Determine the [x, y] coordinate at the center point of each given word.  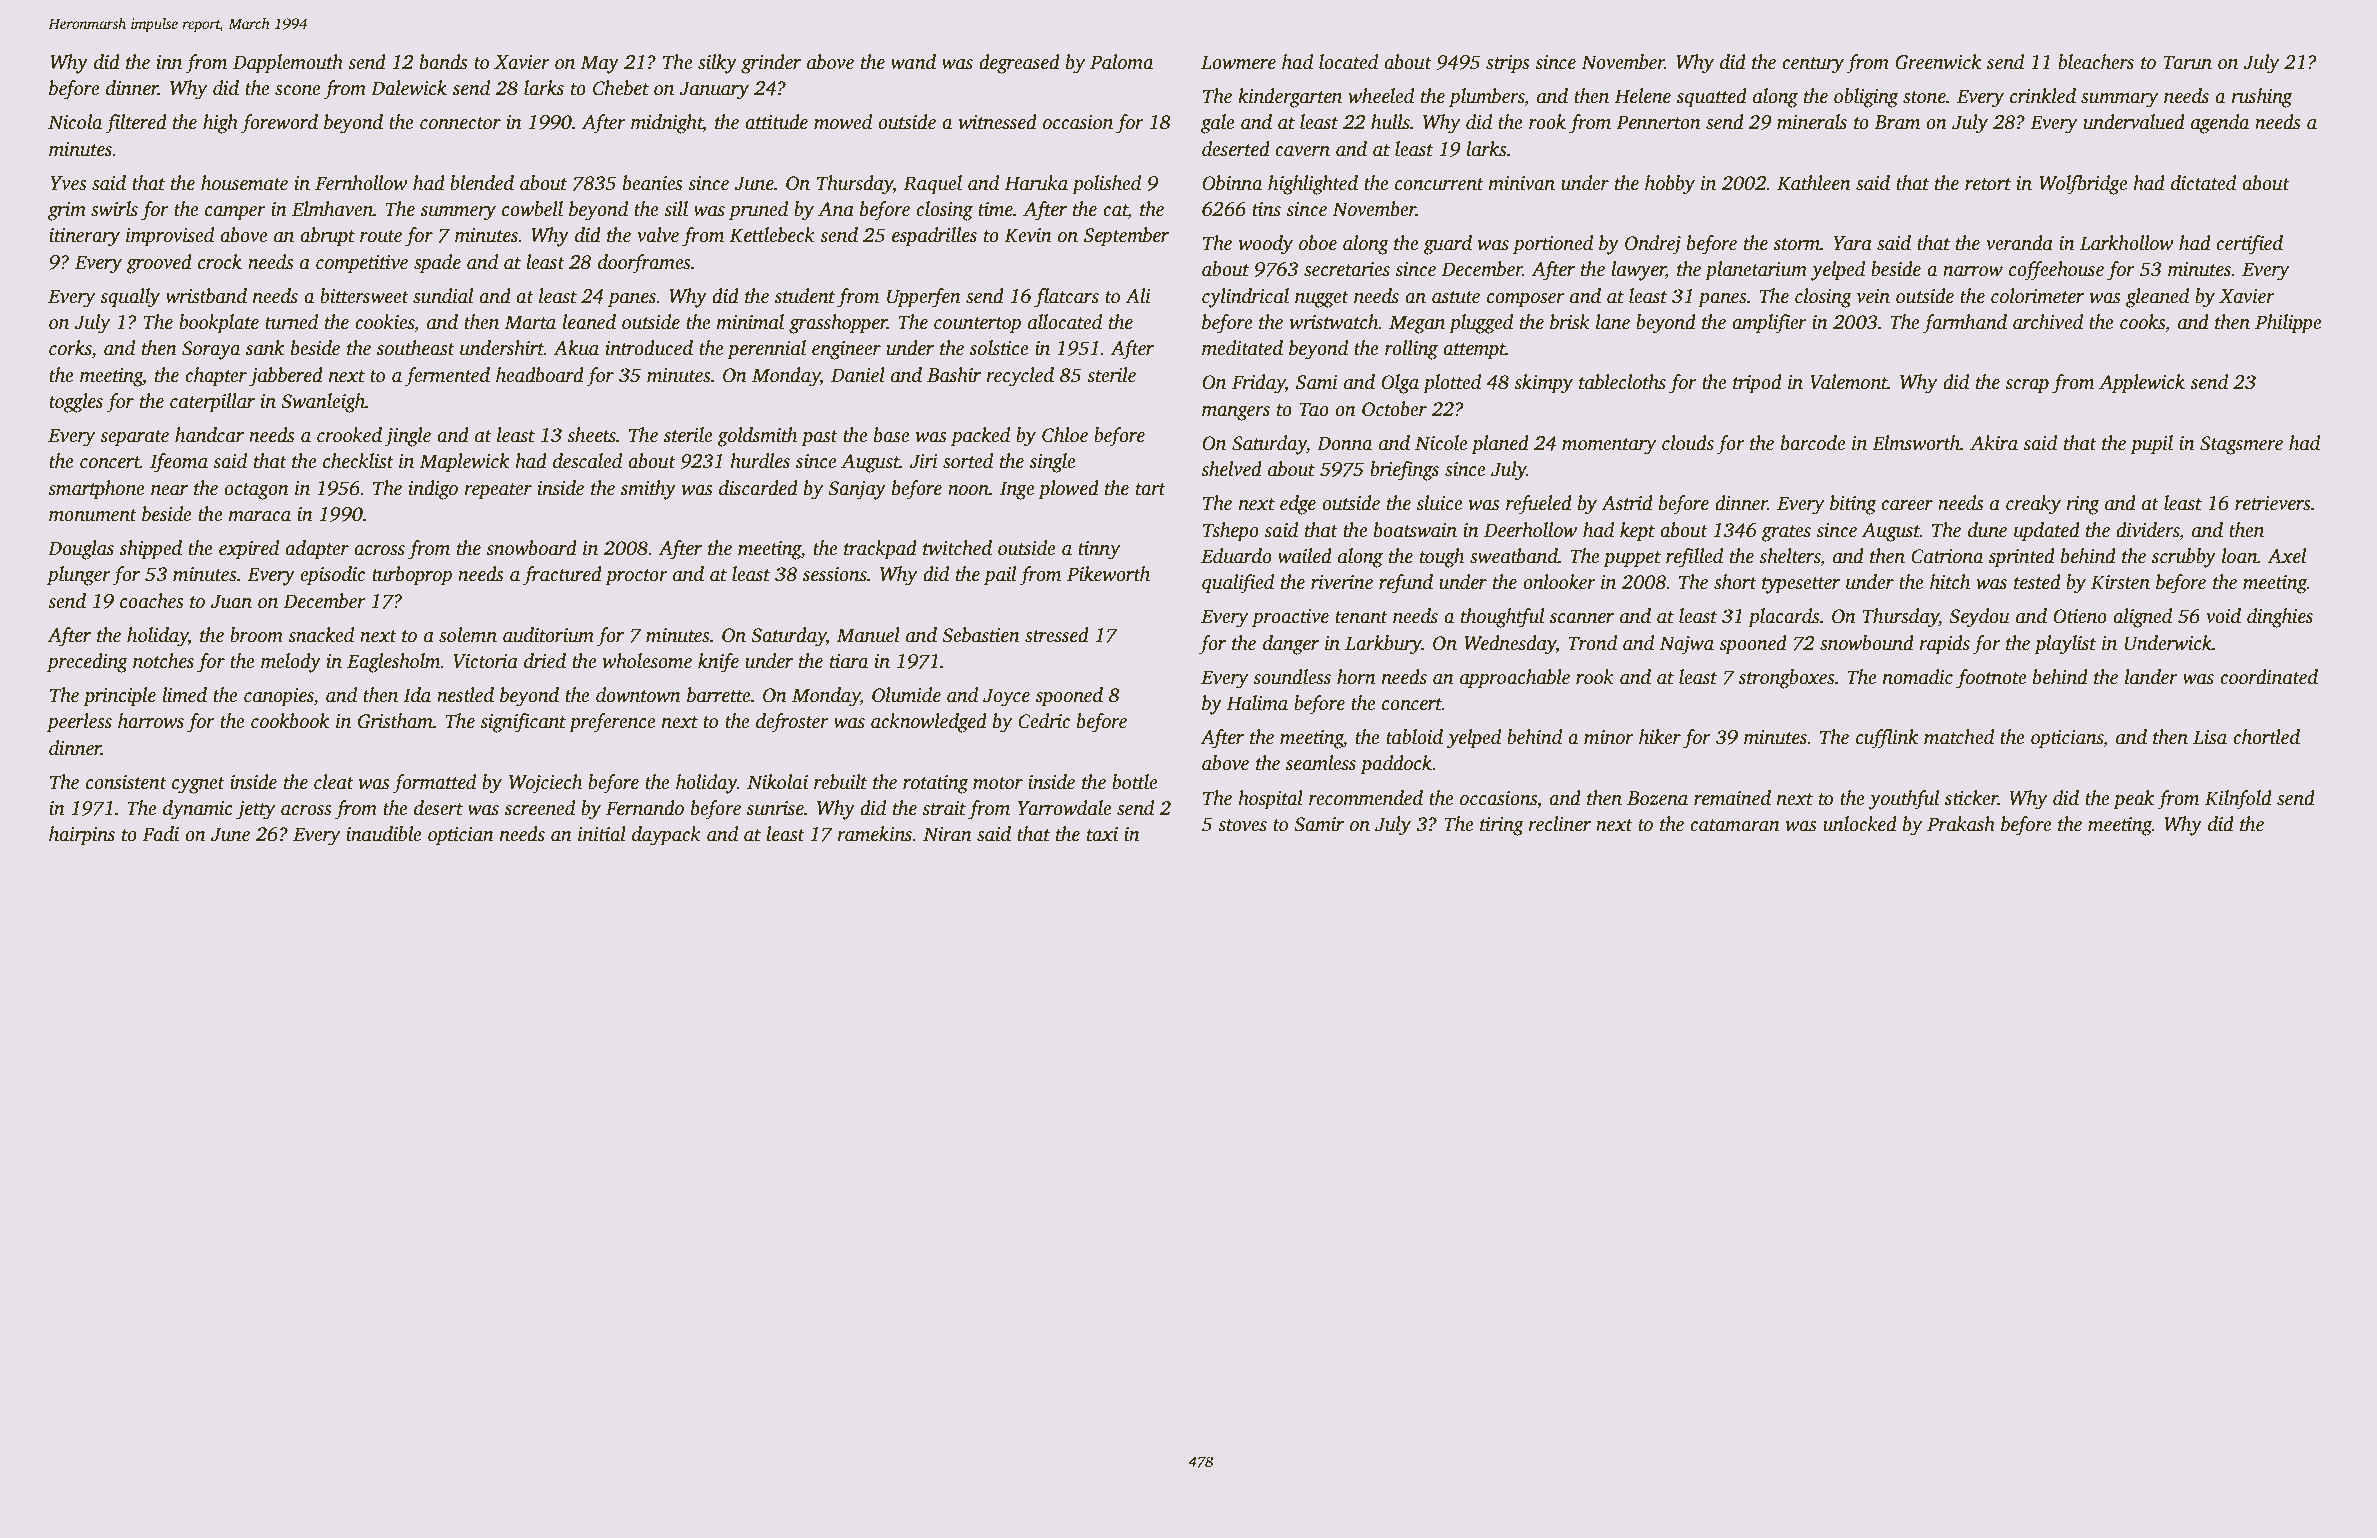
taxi [1102, 834]
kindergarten [1290, 98]
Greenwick [1938, 62]
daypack [666, 836]
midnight [667, 124]
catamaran [1735, 825]
